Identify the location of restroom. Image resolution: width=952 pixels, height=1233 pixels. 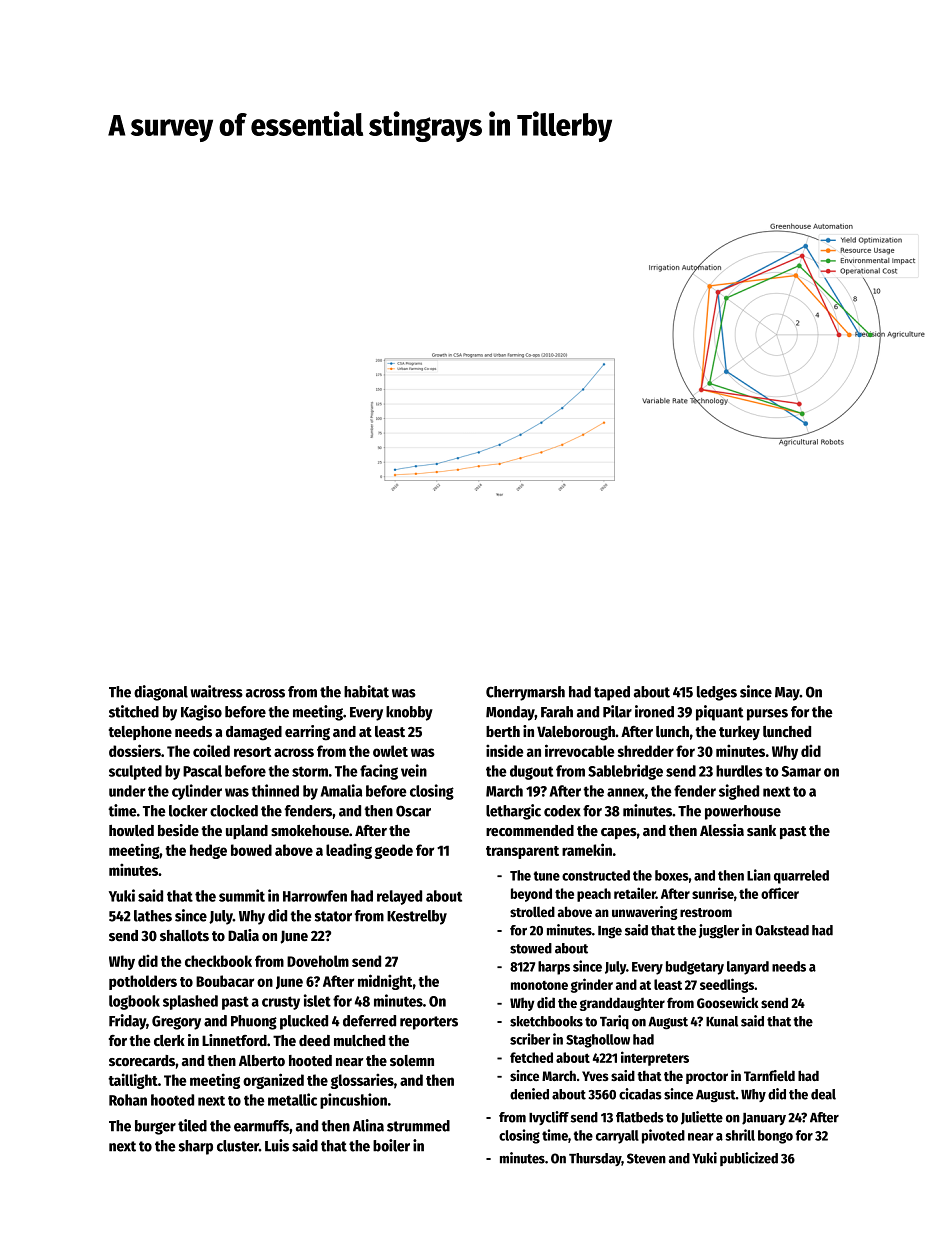
(706, 912).
